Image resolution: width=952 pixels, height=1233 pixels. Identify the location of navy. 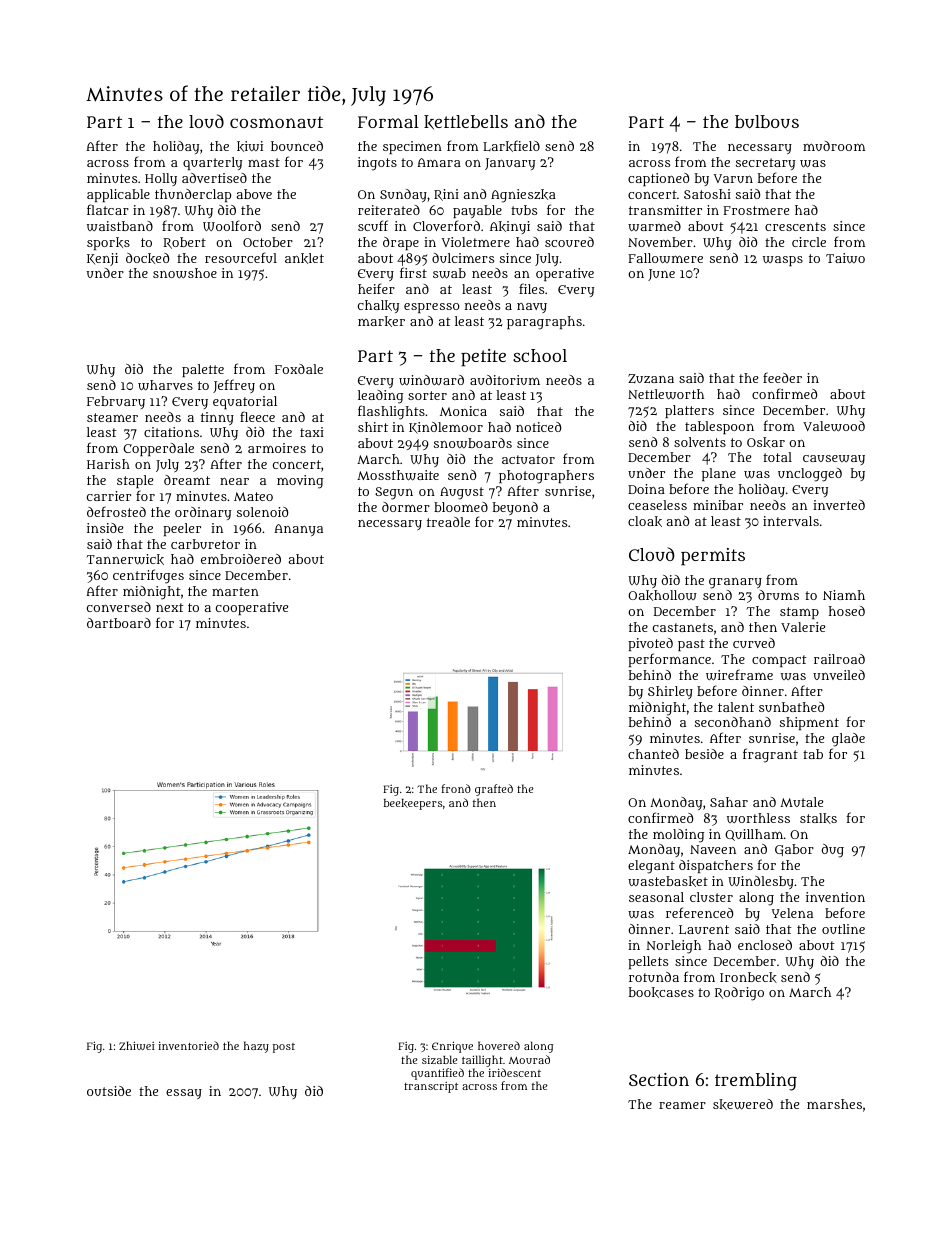
(532, 308).
